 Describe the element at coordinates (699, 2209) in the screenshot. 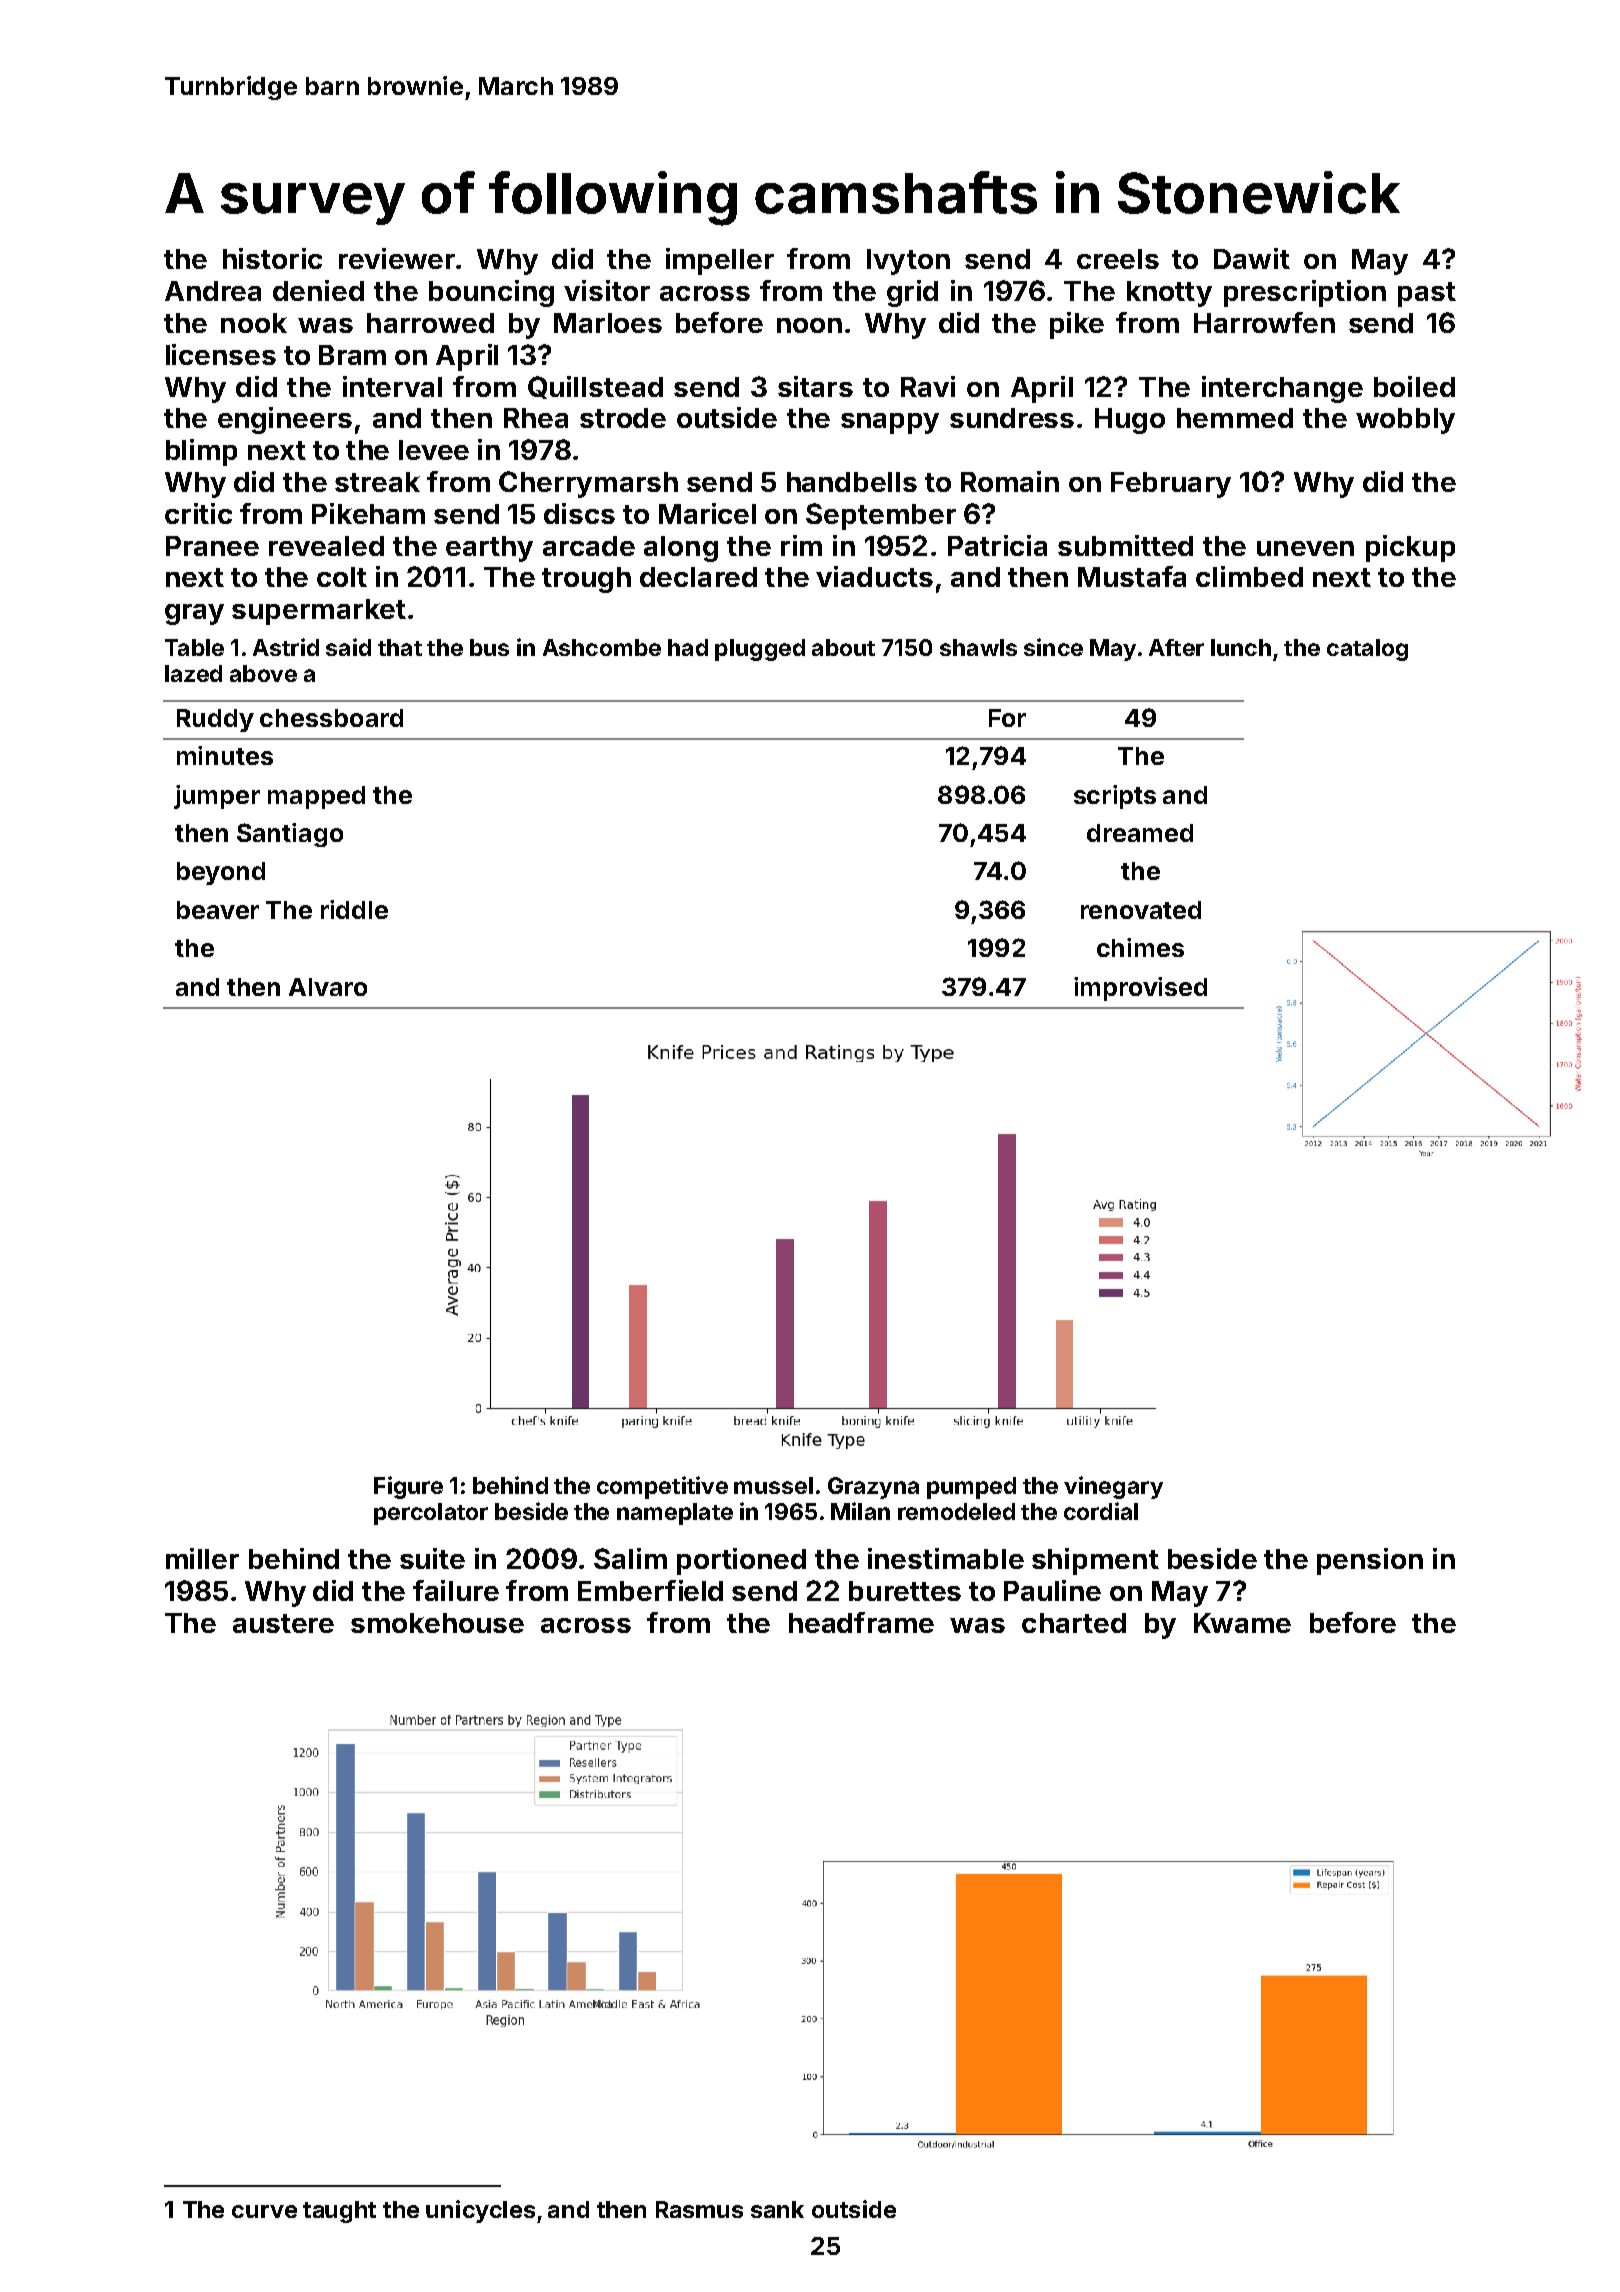

I see `Rasmus` at that location.
